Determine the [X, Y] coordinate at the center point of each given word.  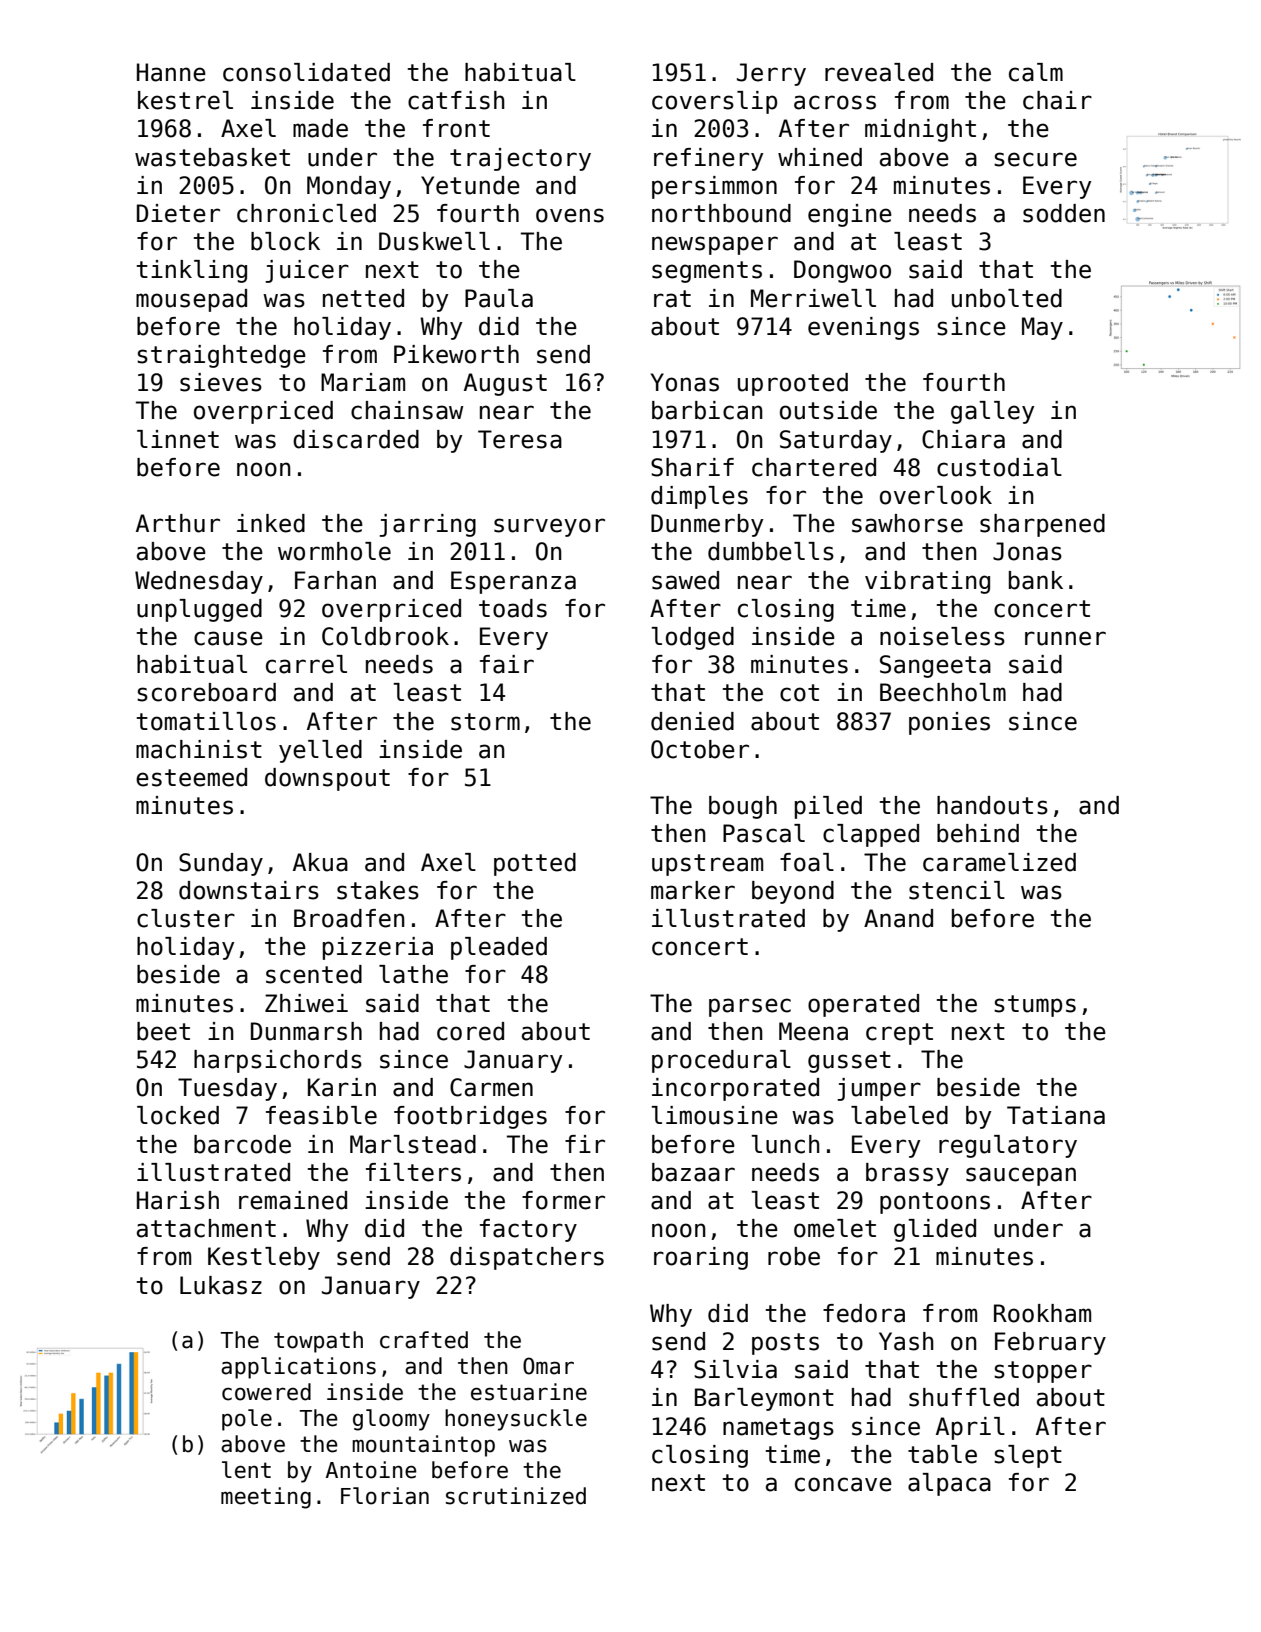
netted [363, 298]
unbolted [1007, 298]
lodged [692, 638]
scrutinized [516, 1496]
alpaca [949, 1484]
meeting [266, 1498]
